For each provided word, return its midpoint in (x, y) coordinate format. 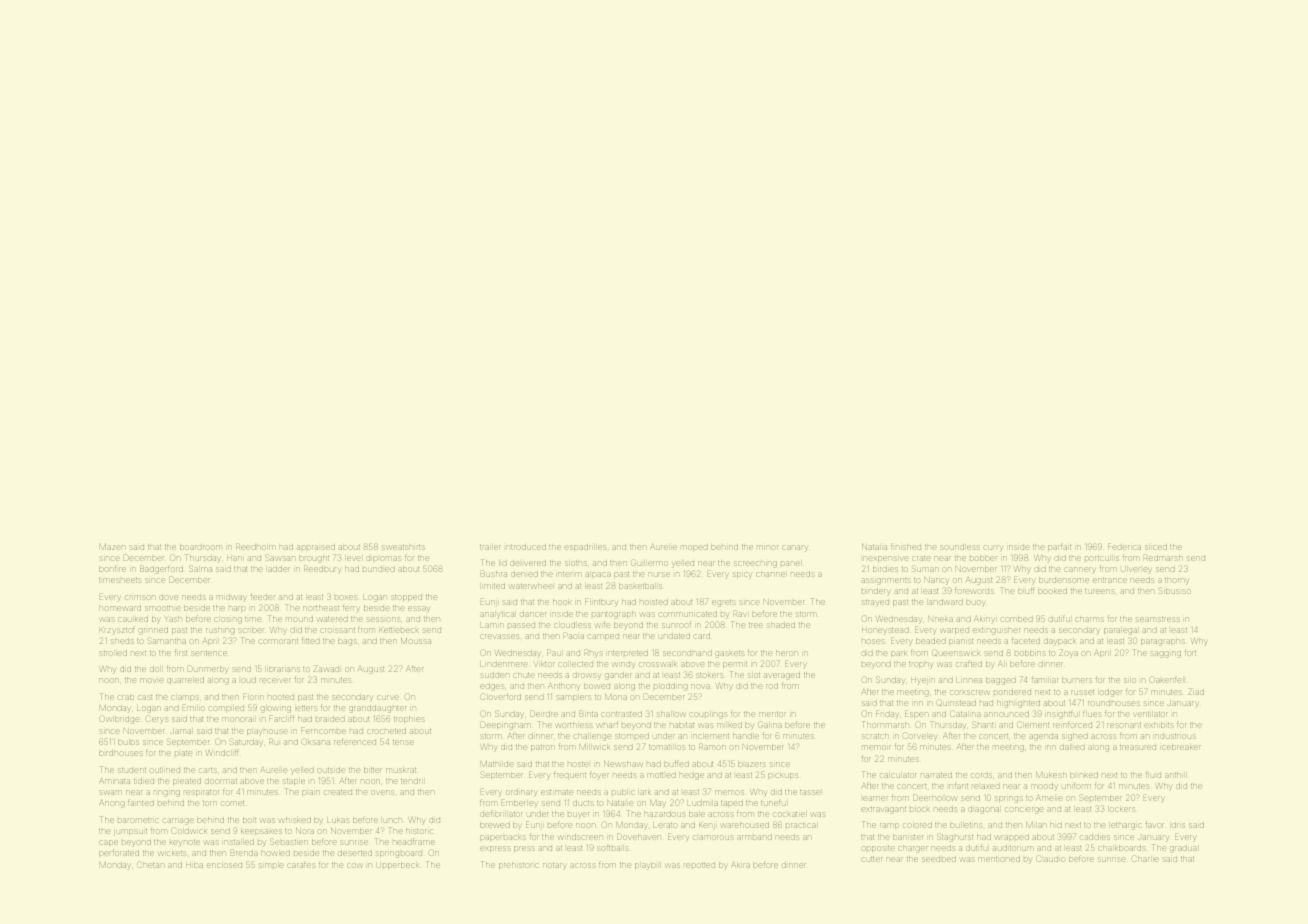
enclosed (224, 865)
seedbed (939, 859)
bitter (373, 770)
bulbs (128, 742)
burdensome (1064, 580)
